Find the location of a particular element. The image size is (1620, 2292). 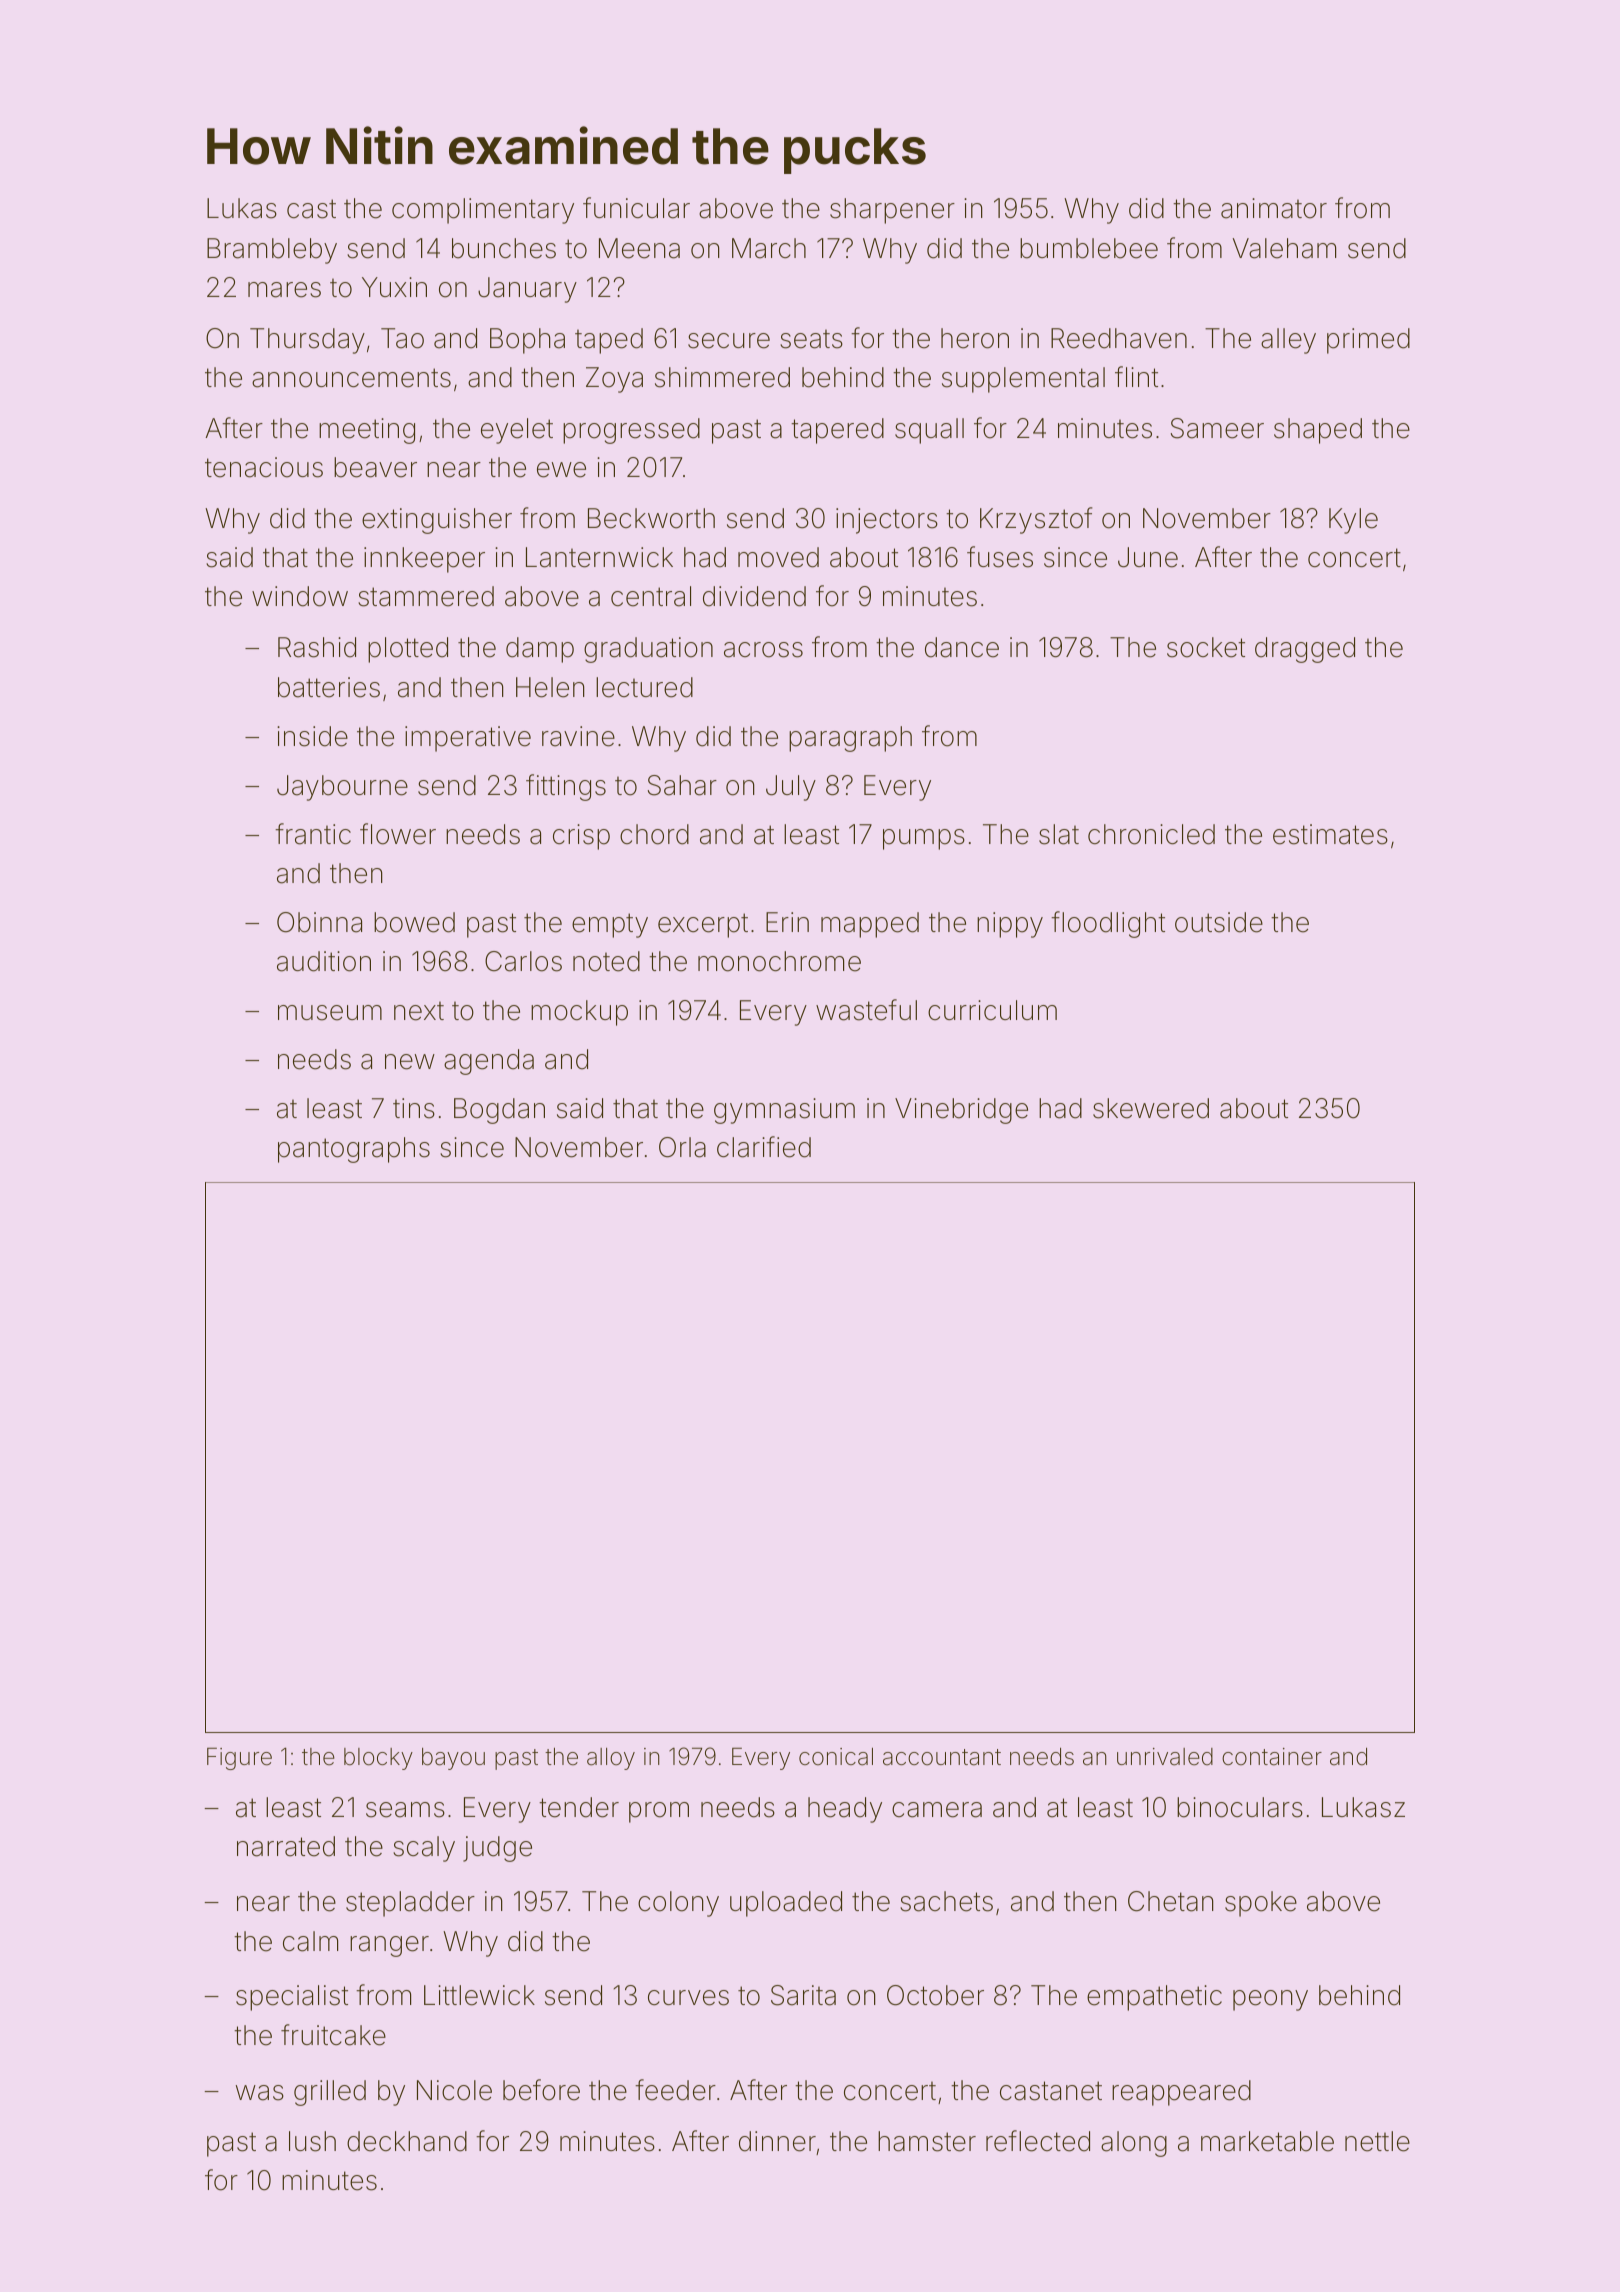

stammered is located at coordinates (426, 596).
